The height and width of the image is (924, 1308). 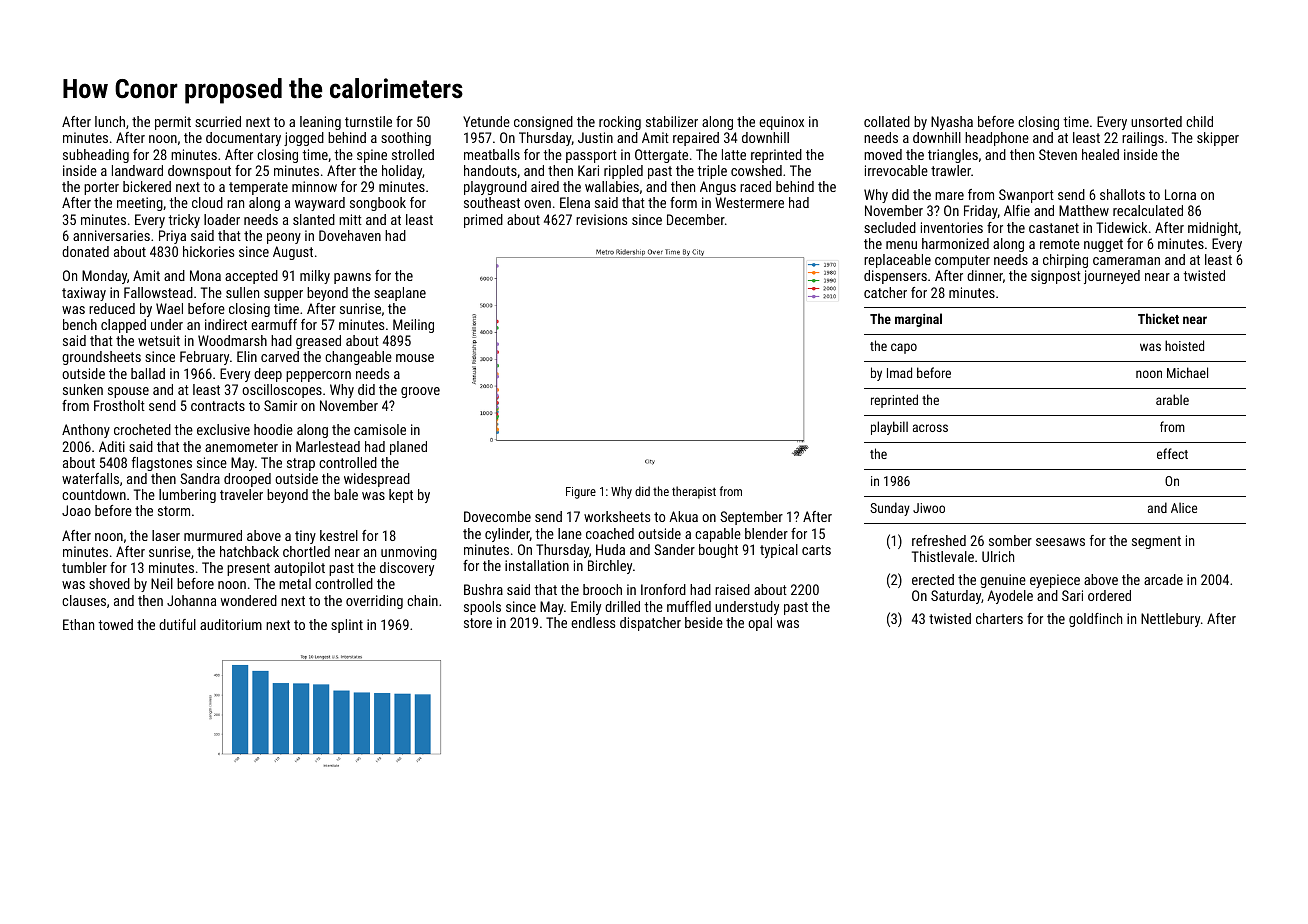 What do you see at coordinates (1112, 277) in the image?
I see `journeyed` at bounding box center [1112, 277].
